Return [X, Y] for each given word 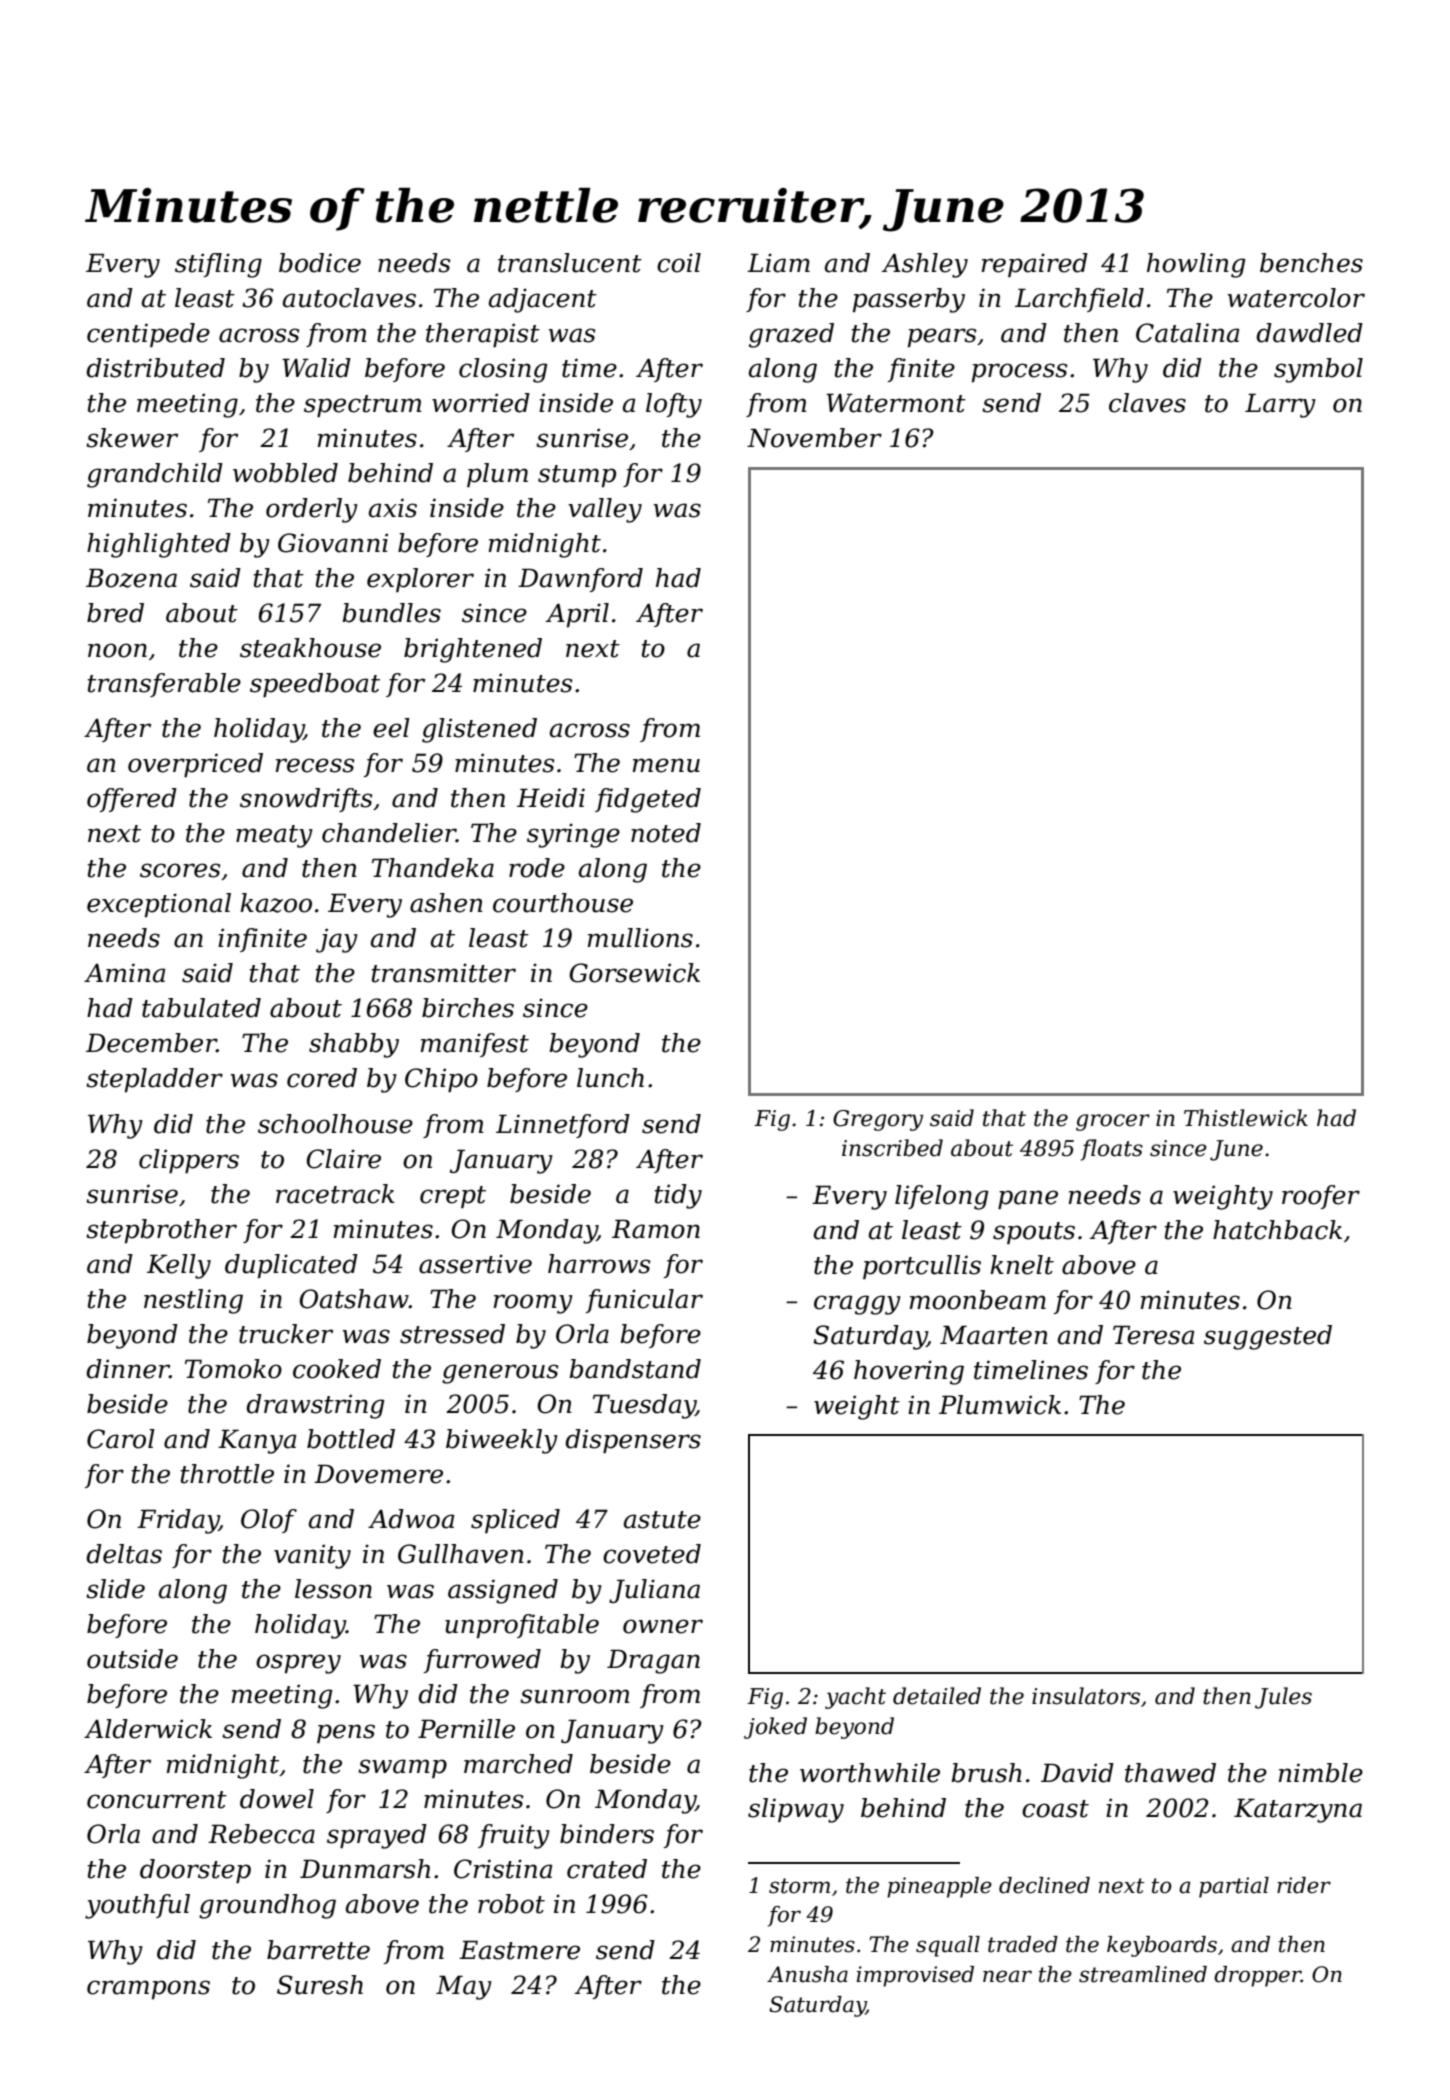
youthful [137, 1906]
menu [666, 765]
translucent [570, 263]
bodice [320, 263]
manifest [475, 1045]
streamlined [1143, 1974]
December [151, 1043]
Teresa [1153, 1335]
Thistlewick [1246, 1118]
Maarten [994, 1335]
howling [1196, 265]
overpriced [195, 765]
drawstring [315, 1406]
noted [666, 833]
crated [607, 1869]
